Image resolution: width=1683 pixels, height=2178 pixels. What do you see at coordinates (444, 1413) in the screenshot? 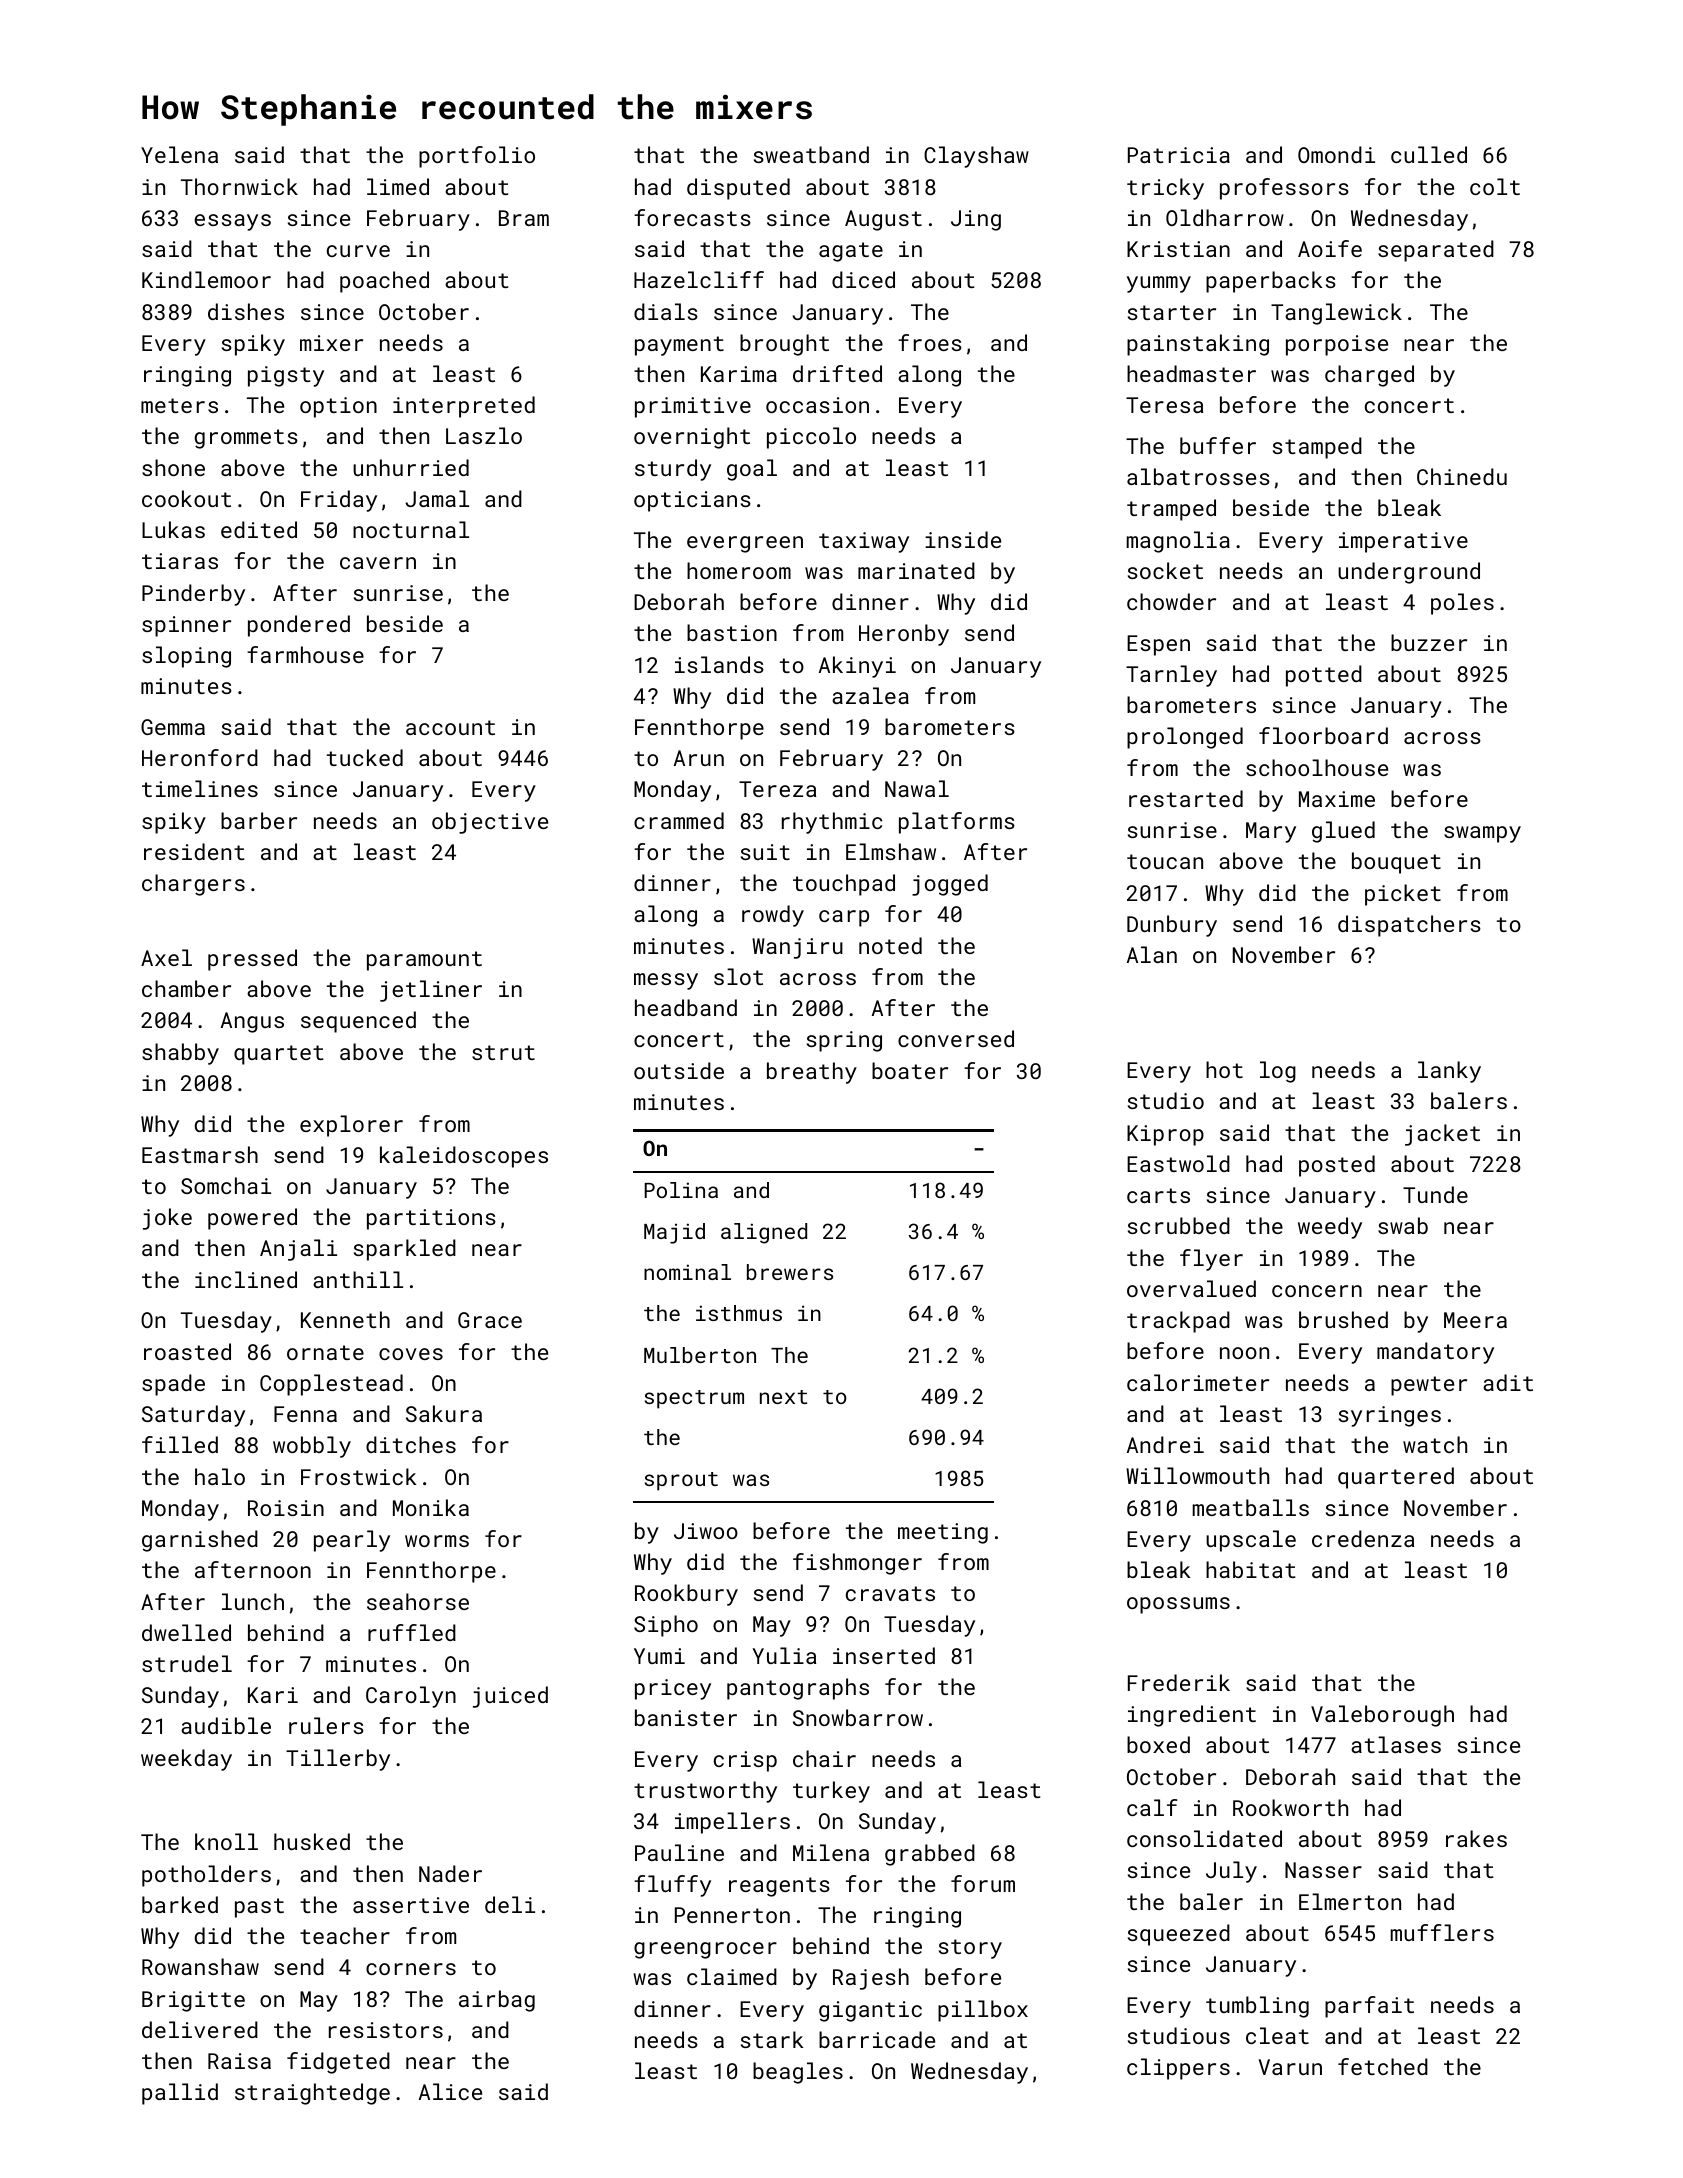
I see `Sakura` at bounding box center [444, 1413].
